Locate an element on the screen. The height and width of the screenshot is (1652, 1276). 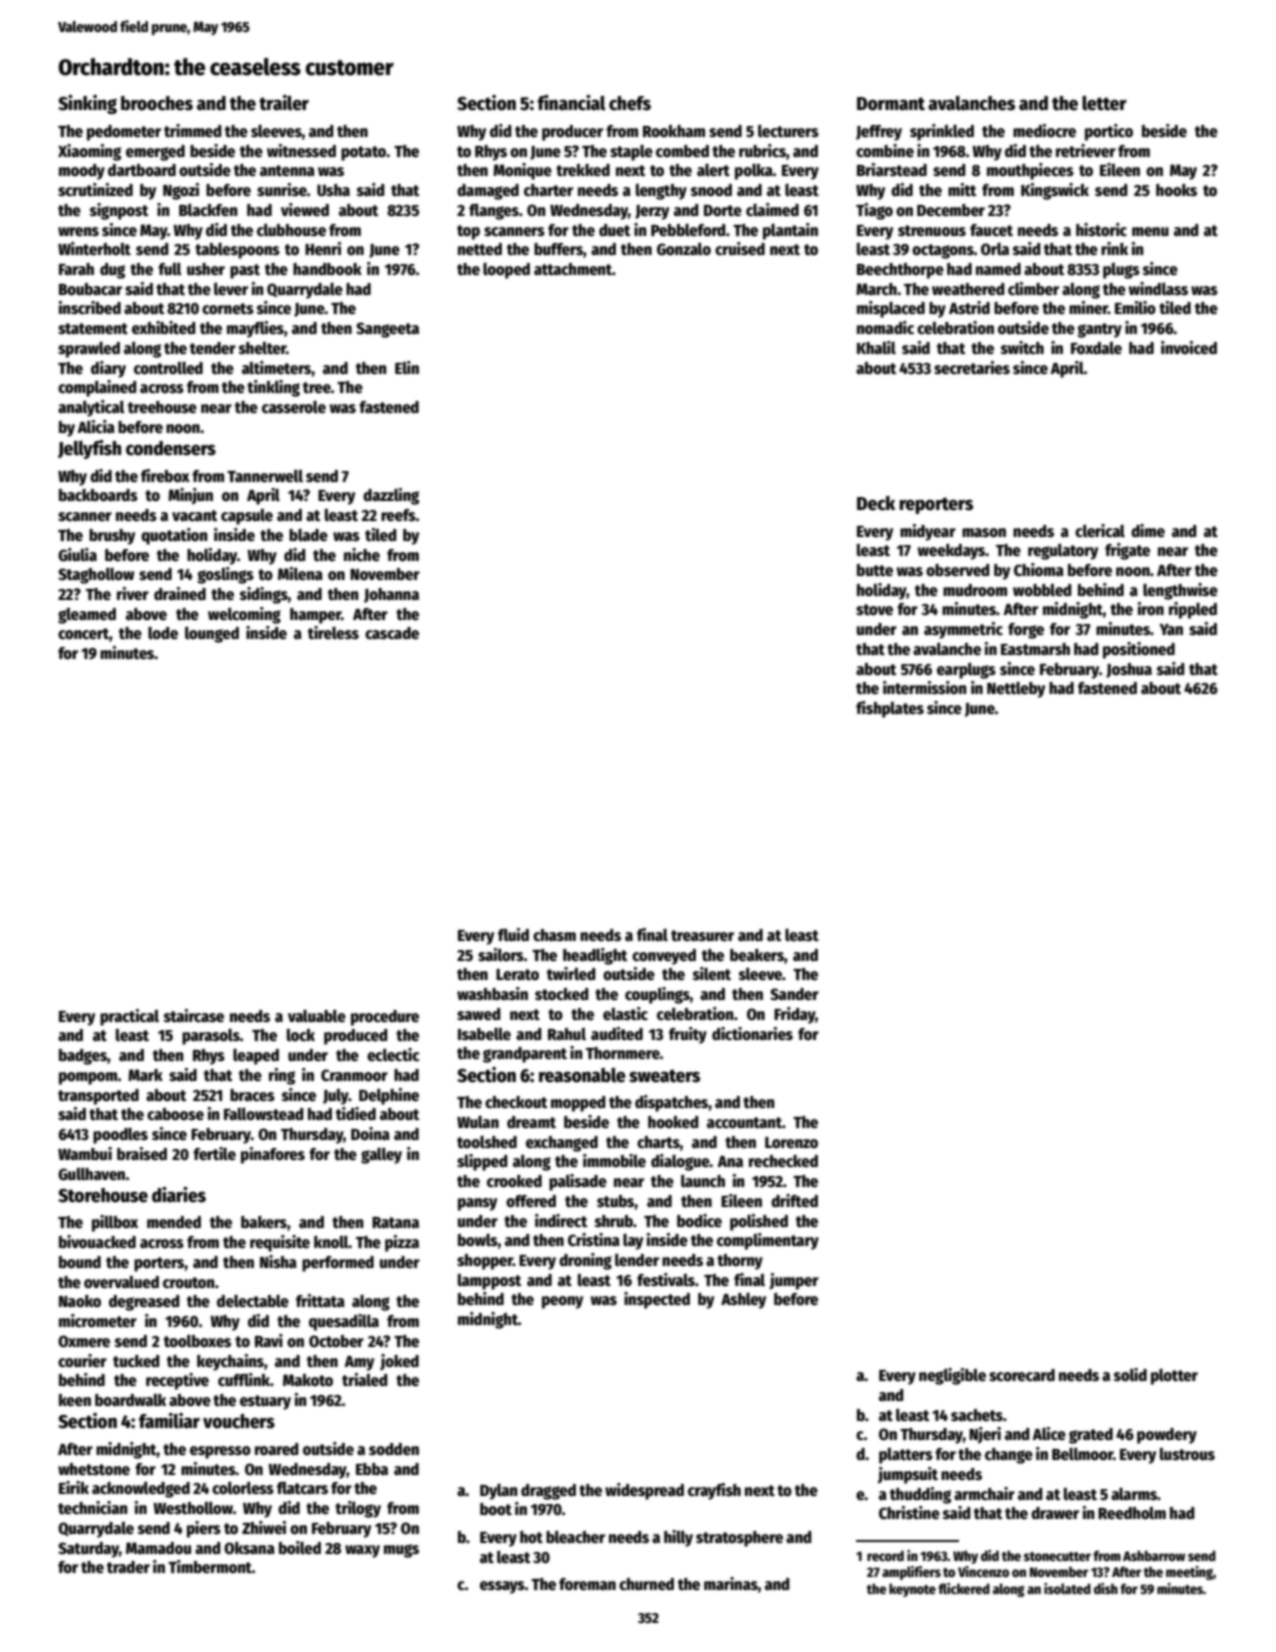
windlass is located at coordinates (1158, 288).
